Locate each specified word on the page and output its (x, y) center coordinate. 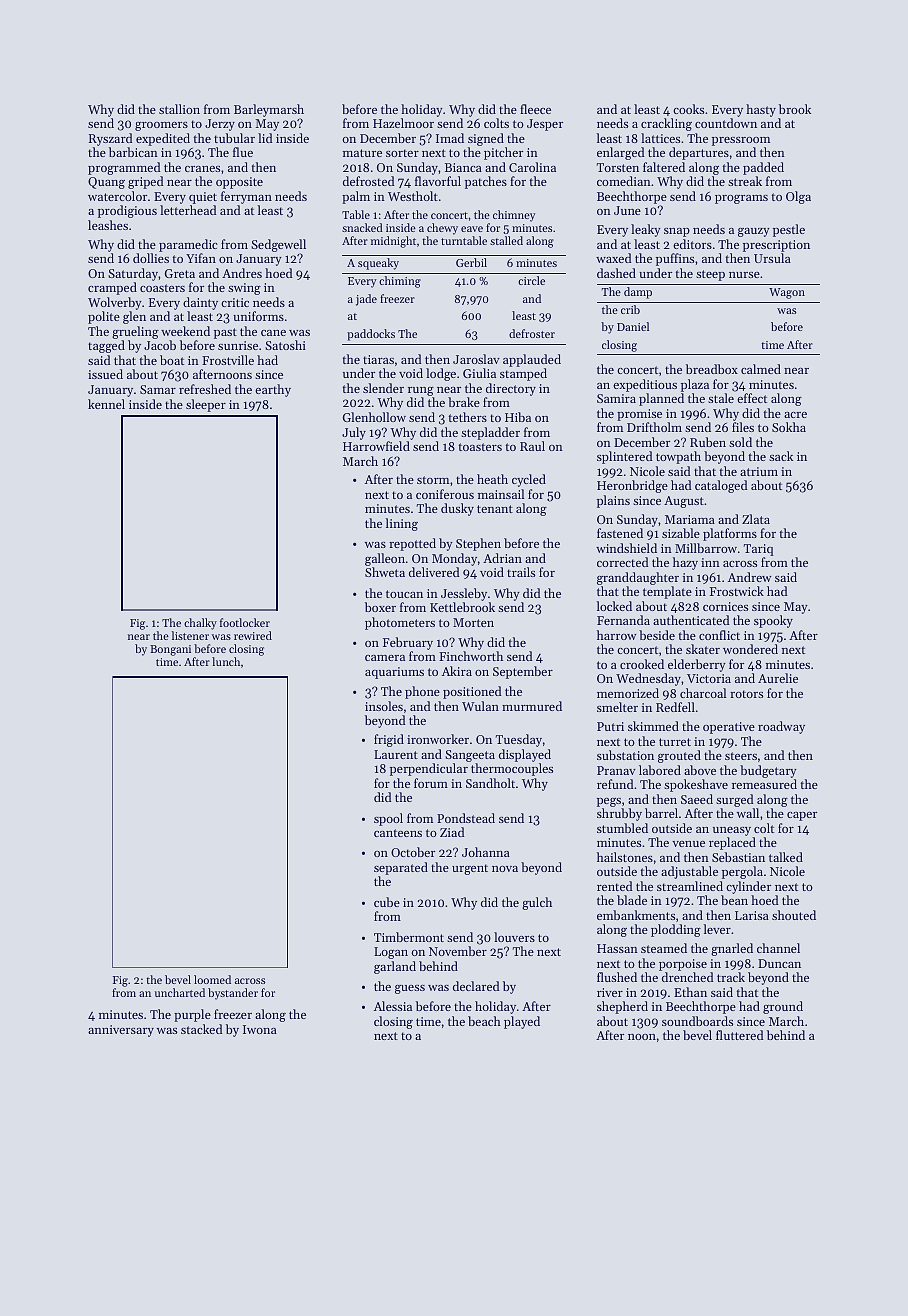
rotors (746, 694)
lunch (226, 661)
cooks (688, 109)
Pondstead (466, 818)
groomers (161, 126)
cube (387, 902)
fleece (535, 109)
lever (717, 929)
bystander (233, 994)
